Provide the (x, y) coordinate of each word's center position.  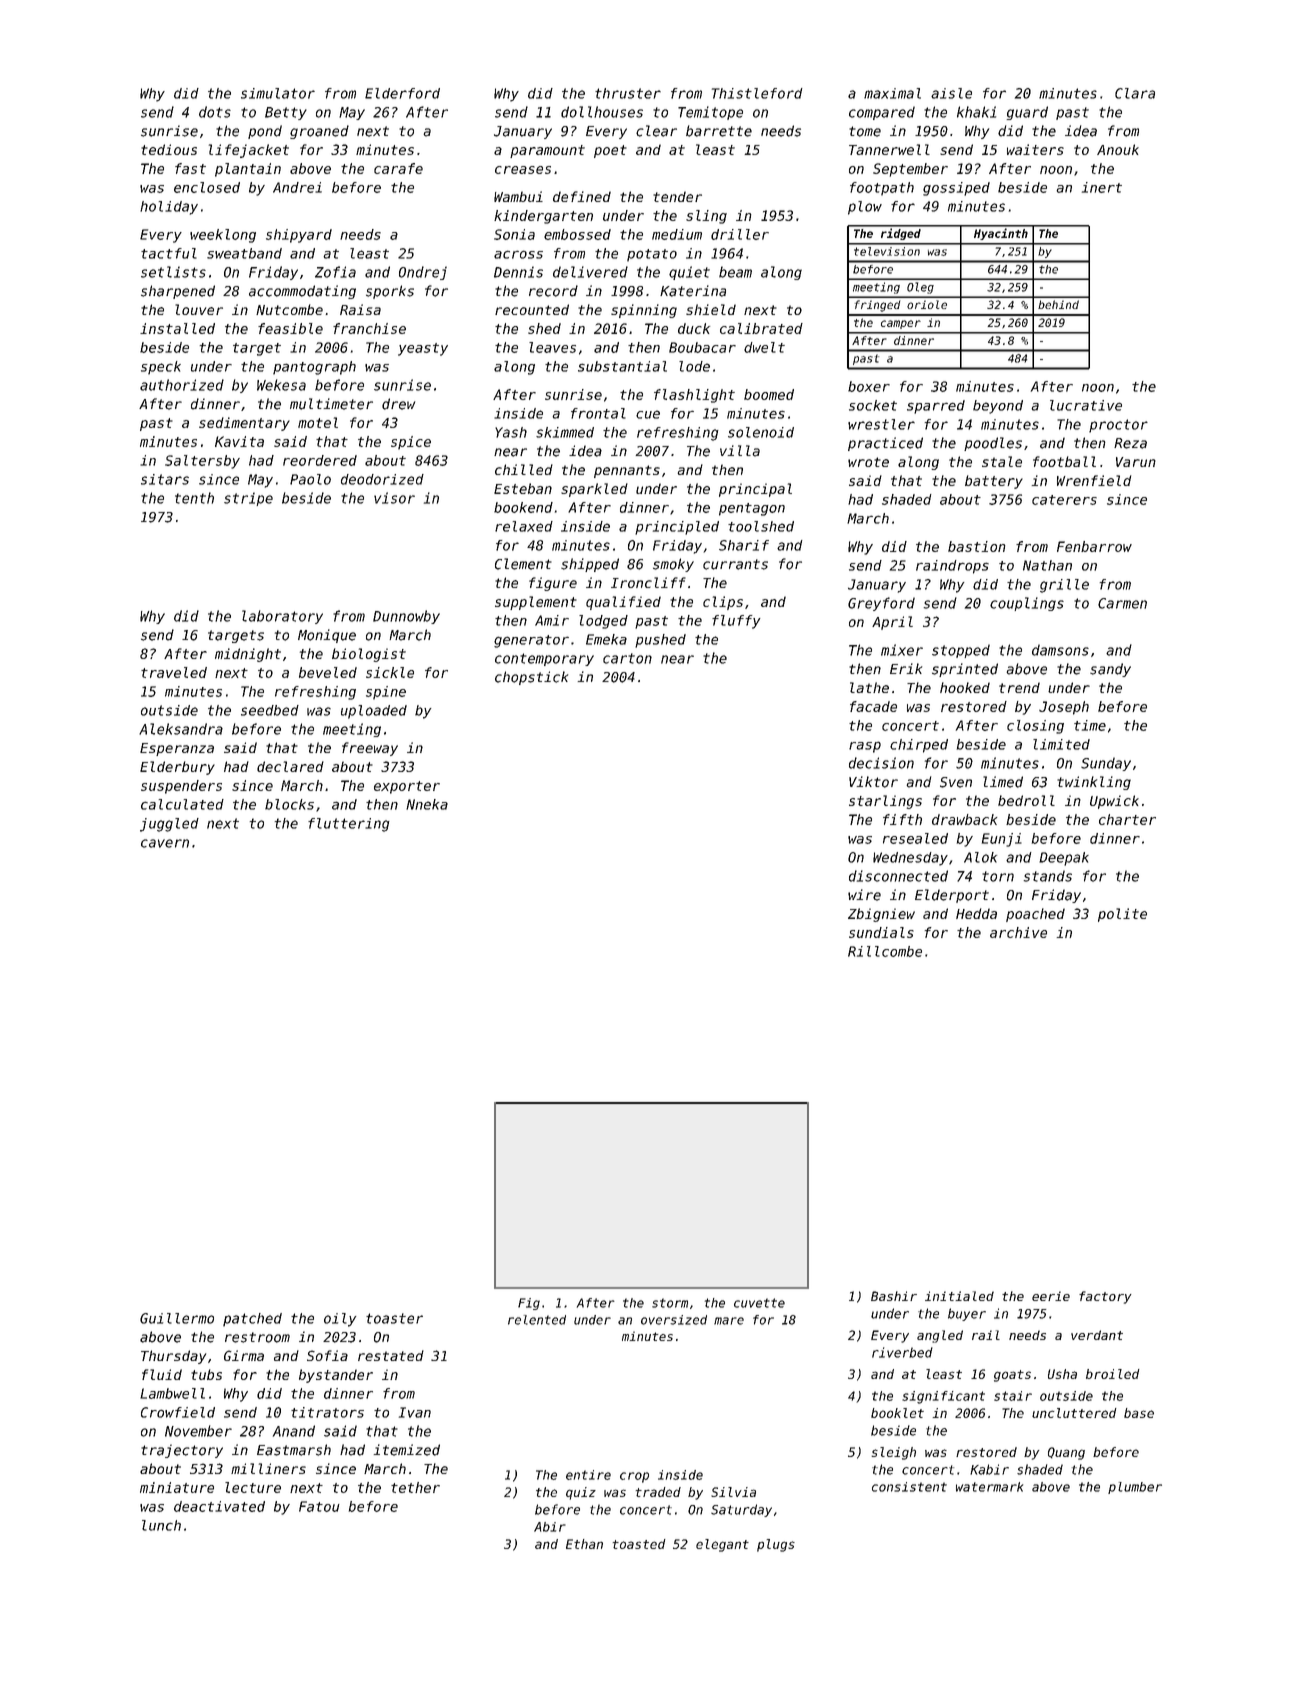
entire (588, 1475)
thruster (628, 93)
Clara (1135, 93)
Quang (1066, 1453)
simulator (278, 93)
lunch (161, 1525)
